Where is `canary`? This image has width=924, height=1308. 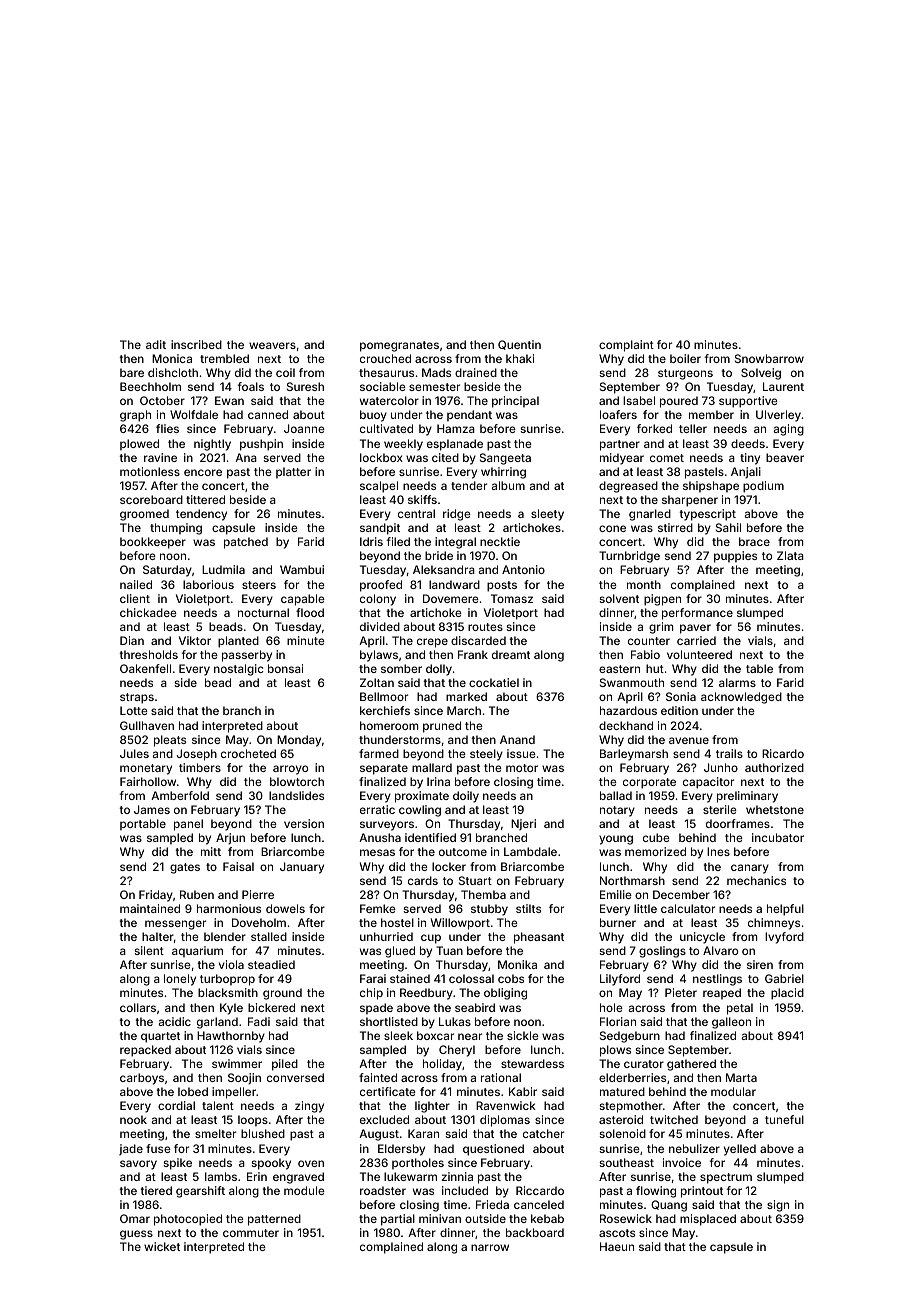 canary is located at coordinates (750, 869).
